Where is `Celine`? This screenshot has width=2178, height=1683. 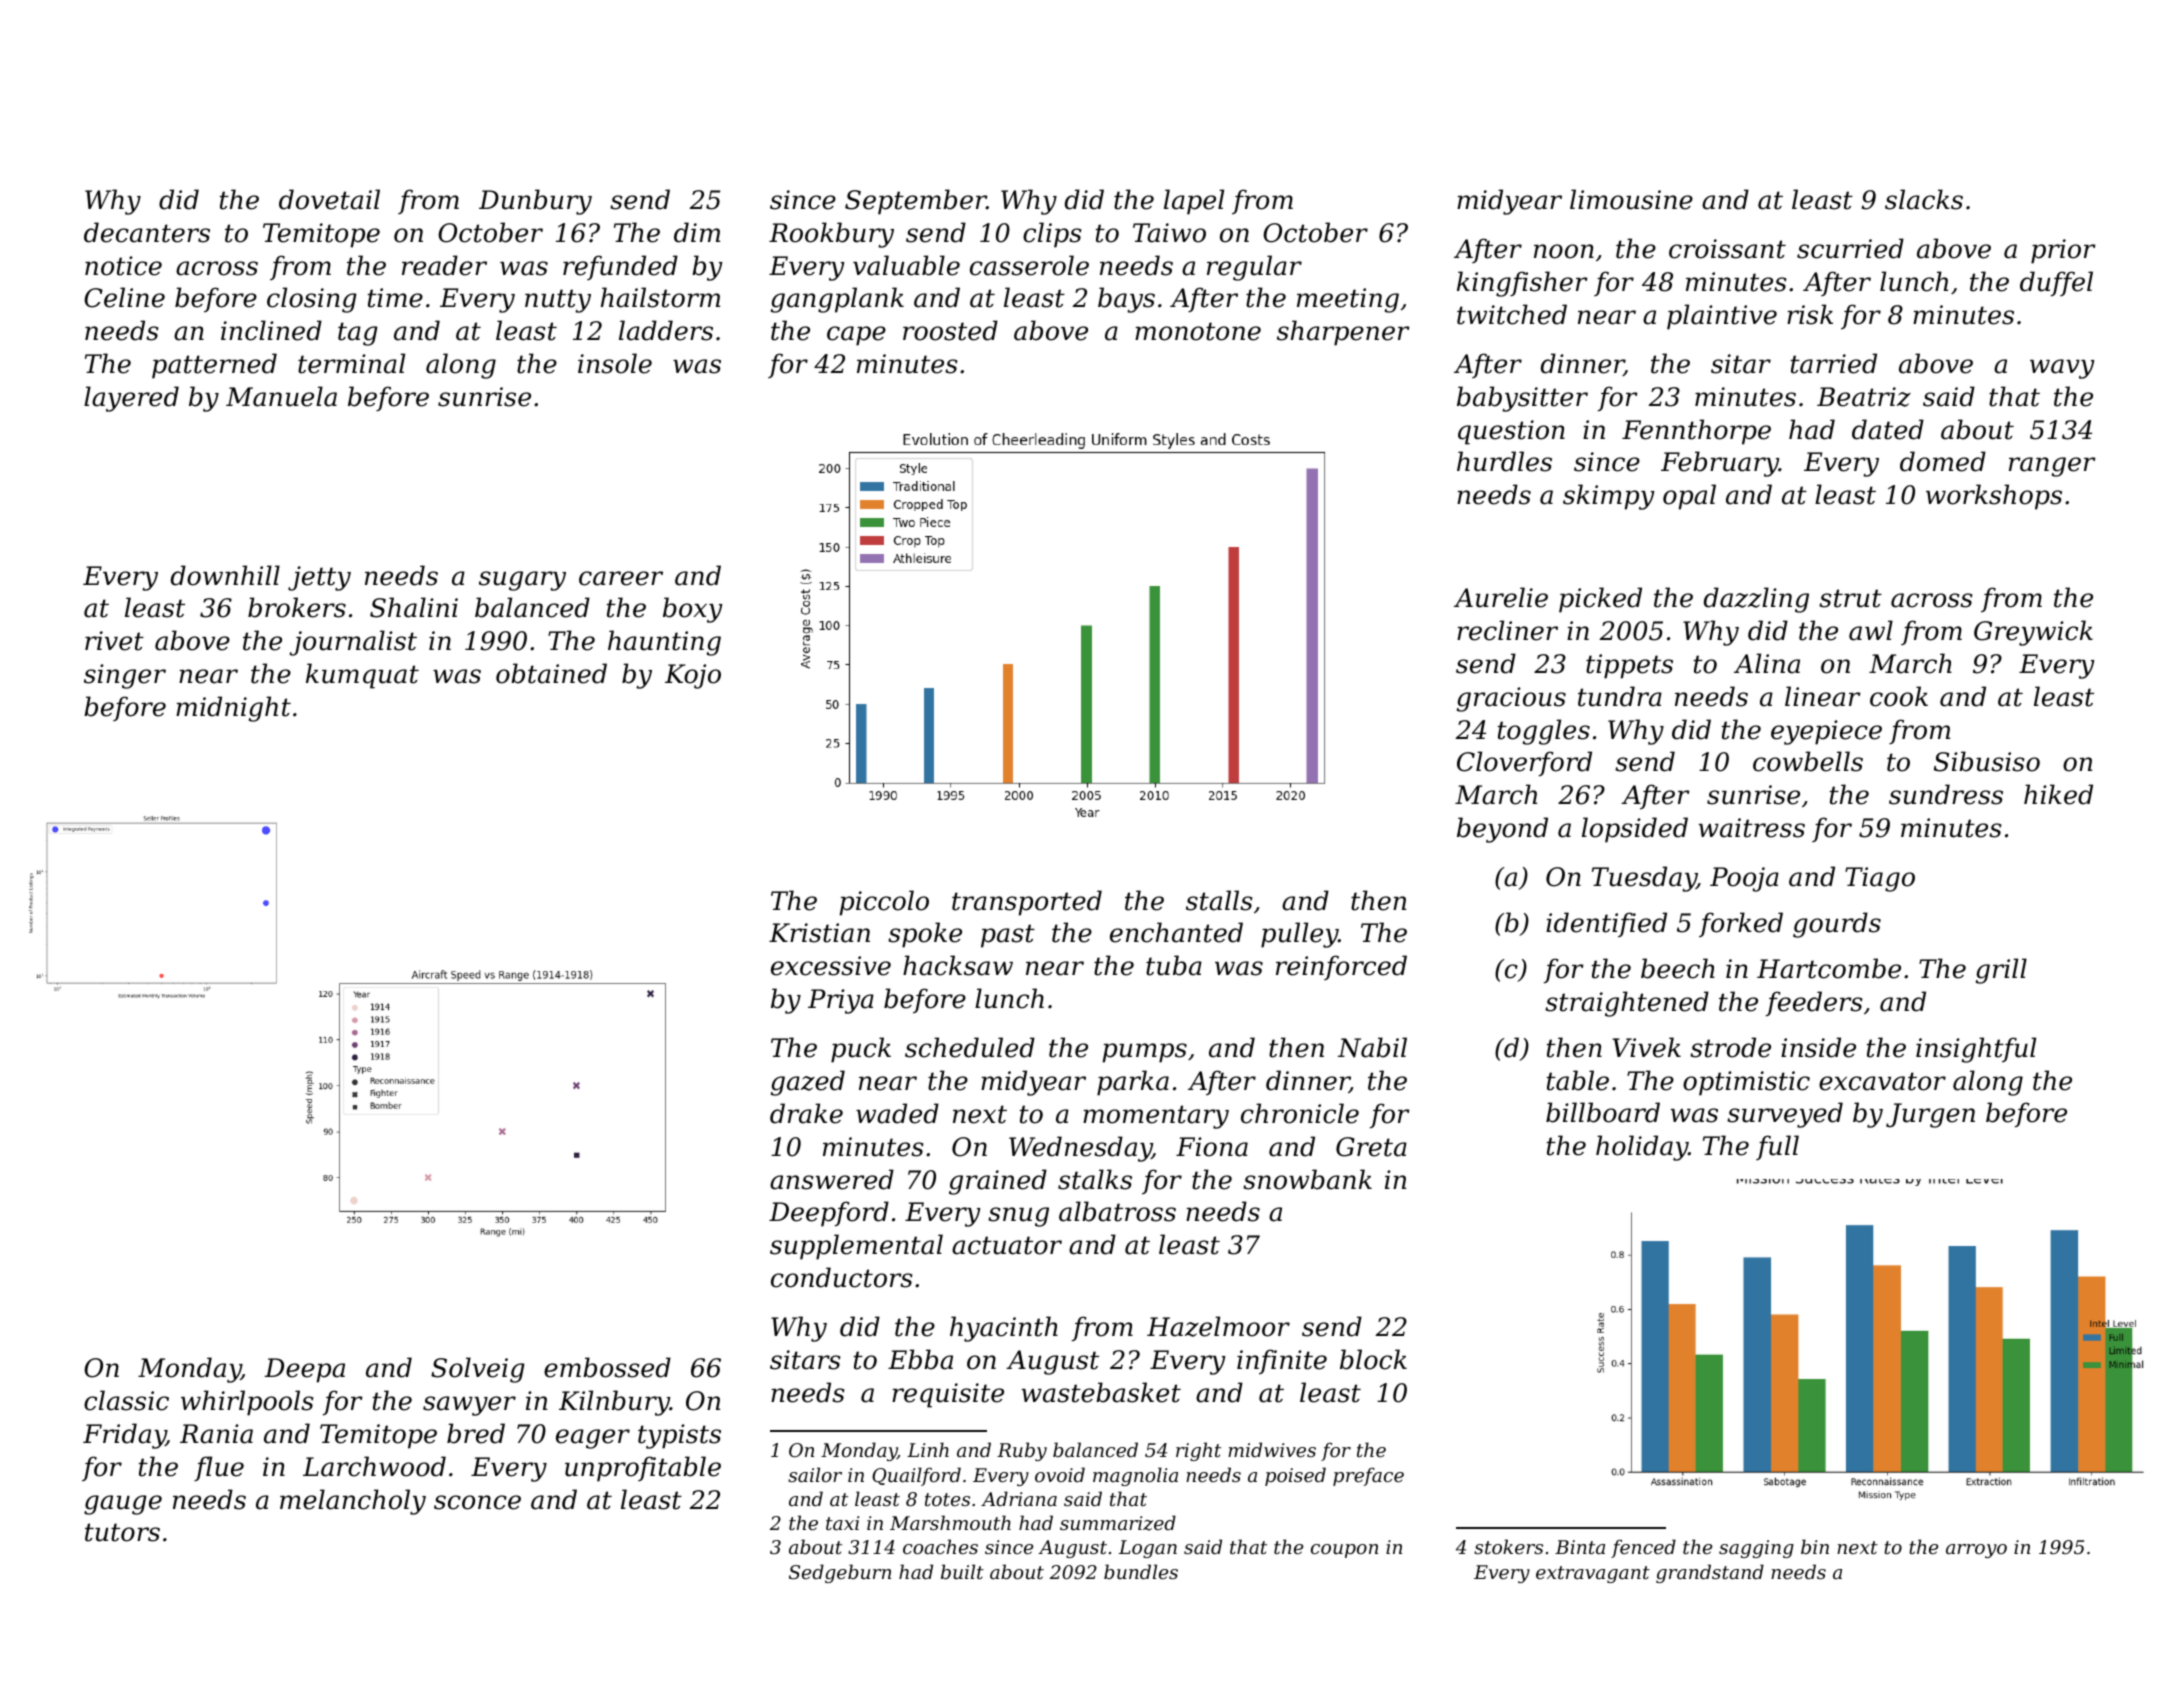 Celine is located at coordinates (124, 297).
